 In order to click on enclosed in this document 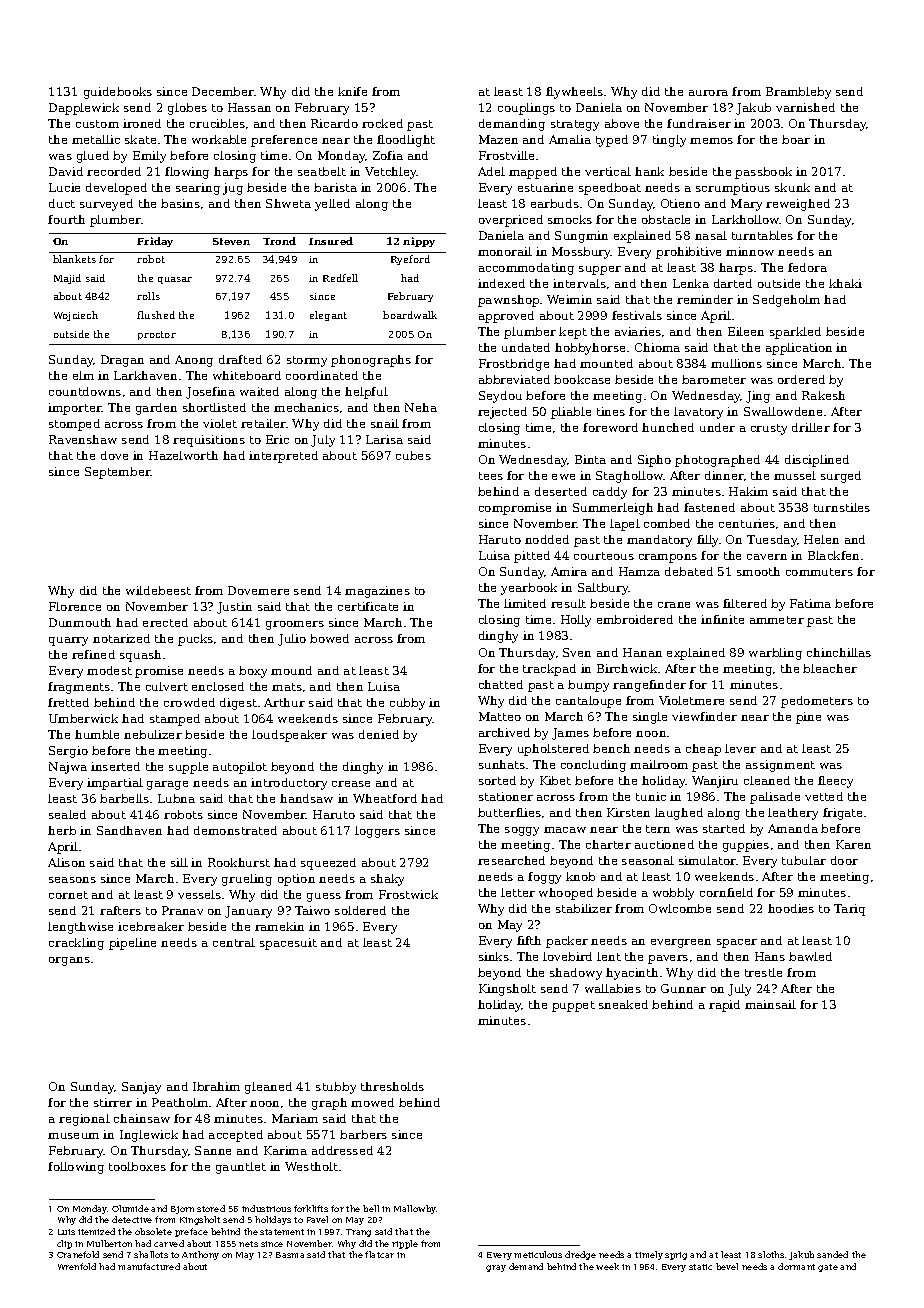, I will do `click(218, 686)`.
